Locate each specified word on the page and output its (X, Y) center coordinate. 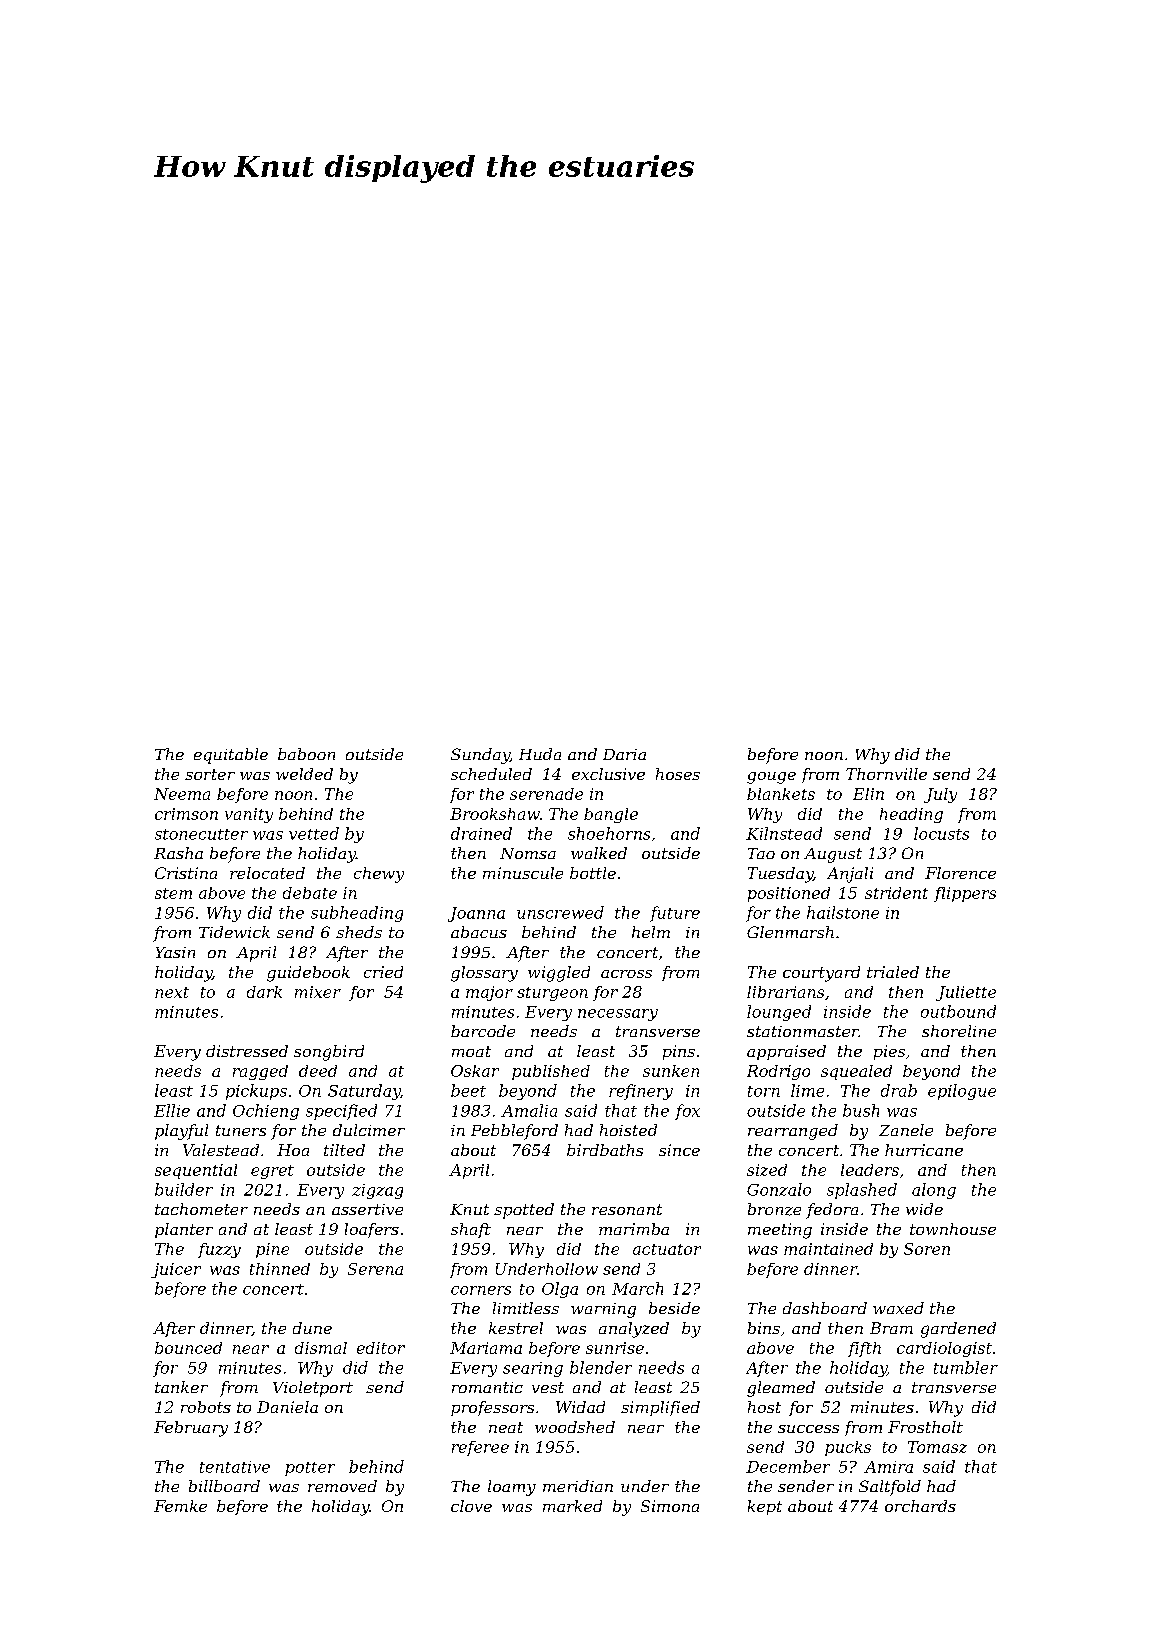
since (679, 1150)
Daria (624, 754)
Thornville (886, 774)
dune (312, 1328)
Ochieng (266, 1112)
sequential (196, 1171)
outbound (958, 1011)
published (551, 1072)
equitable (231, 756)
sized (767, 1170)
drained (481, 833)
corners (481, 1290)
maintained (828, 1249)
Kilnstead (784, 833)
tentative (235, 1467)
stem (173, 893)
